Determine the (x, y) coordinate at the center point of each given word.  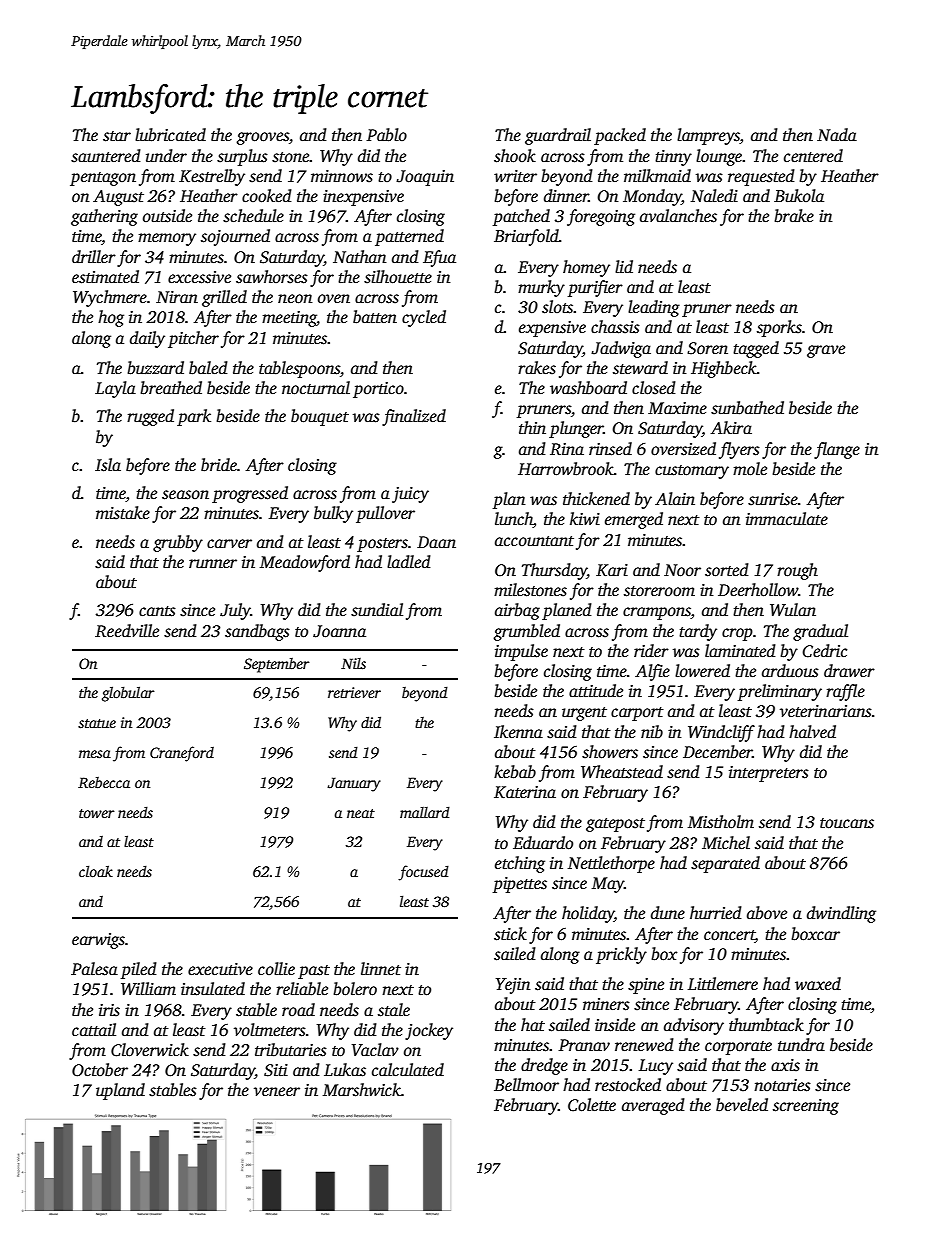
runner (213, 564)
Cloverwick (150, 1050)
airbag (517, 611)
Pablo (386, 135)
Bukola (799, 196)
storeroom (659, 591)
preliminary (780, 692)
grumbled (526, 632)
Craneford (182, 754)
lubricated (170, 135)
